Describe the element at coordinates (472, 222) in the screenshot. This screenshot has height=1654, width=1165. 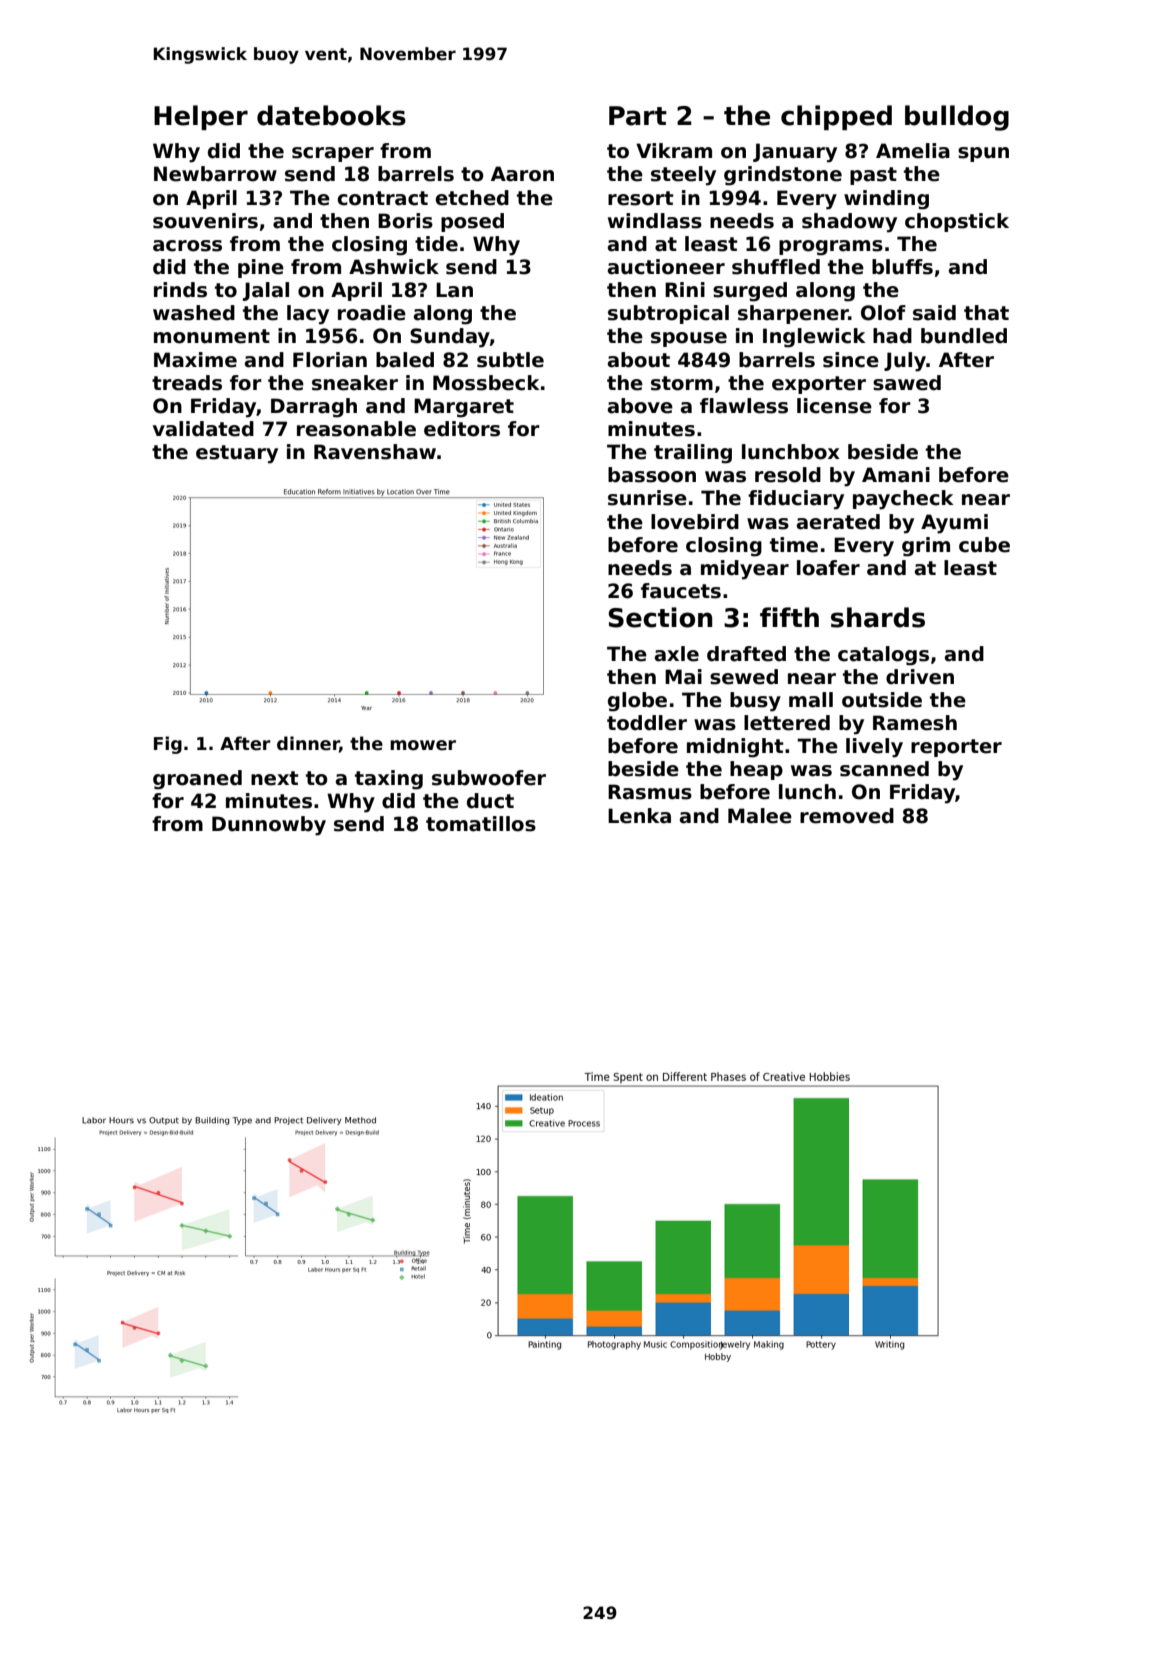
I see `posed` at that location.
